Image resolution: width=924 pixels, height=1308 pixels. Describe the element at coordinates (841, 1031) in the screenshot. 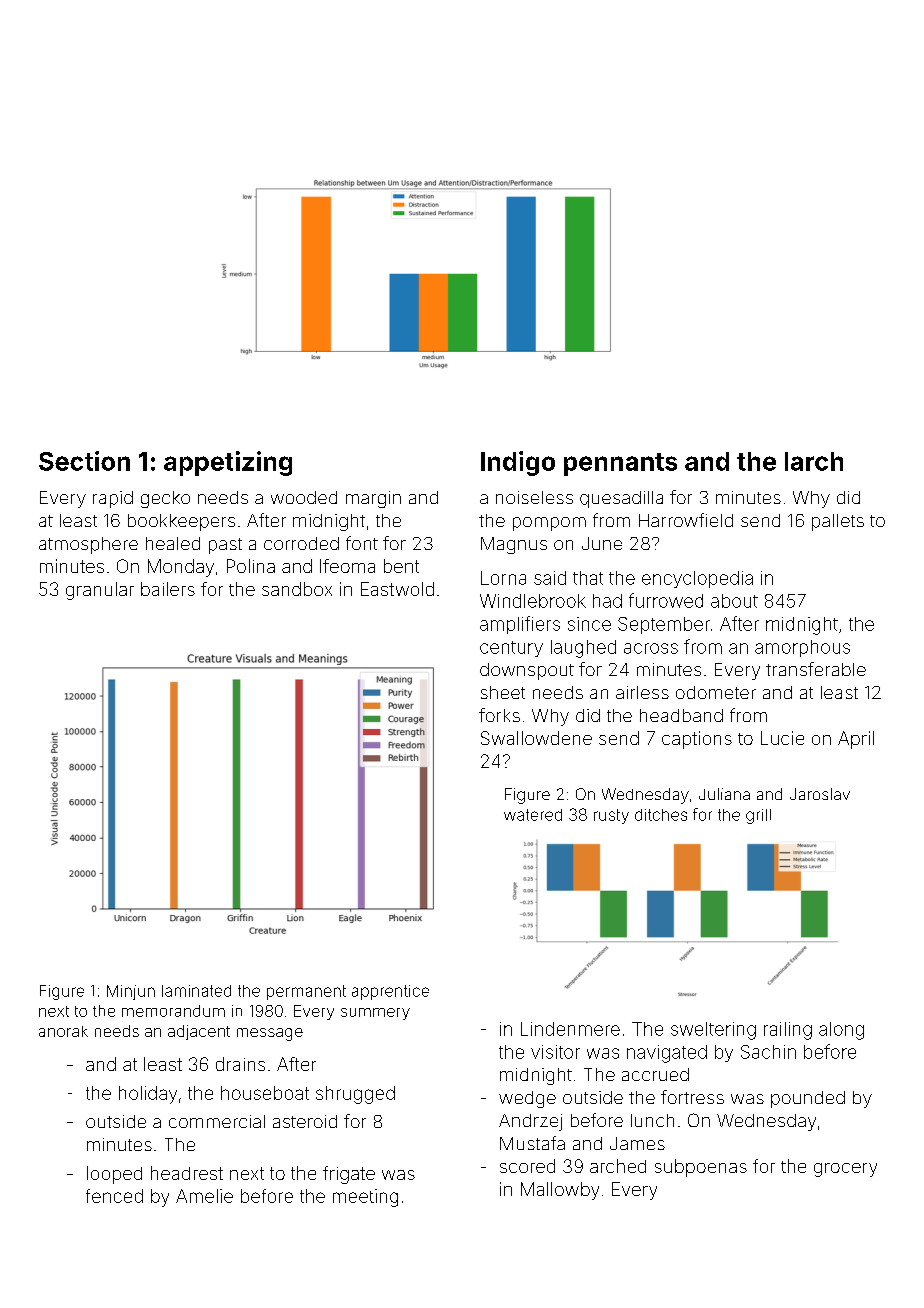

I see `along` at that location.
